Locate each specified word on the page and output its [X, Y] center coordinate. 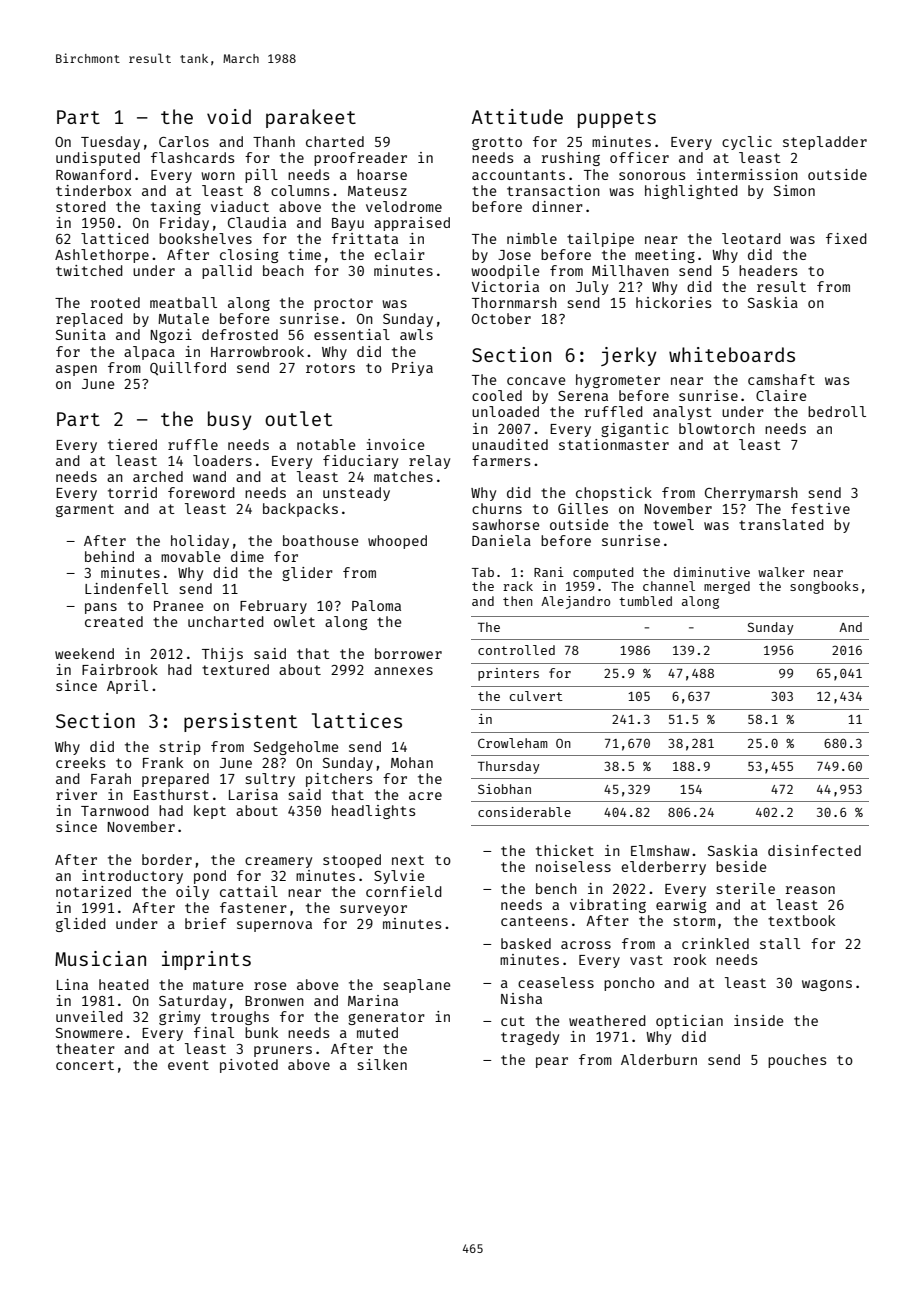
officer [639, 157]
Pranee [178, 606]
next [408, 860]
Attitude [517, 116]
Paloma [376, 605]
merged [727, 587]
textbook [801, 920]
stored [81, 206]
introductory [132, 877]
